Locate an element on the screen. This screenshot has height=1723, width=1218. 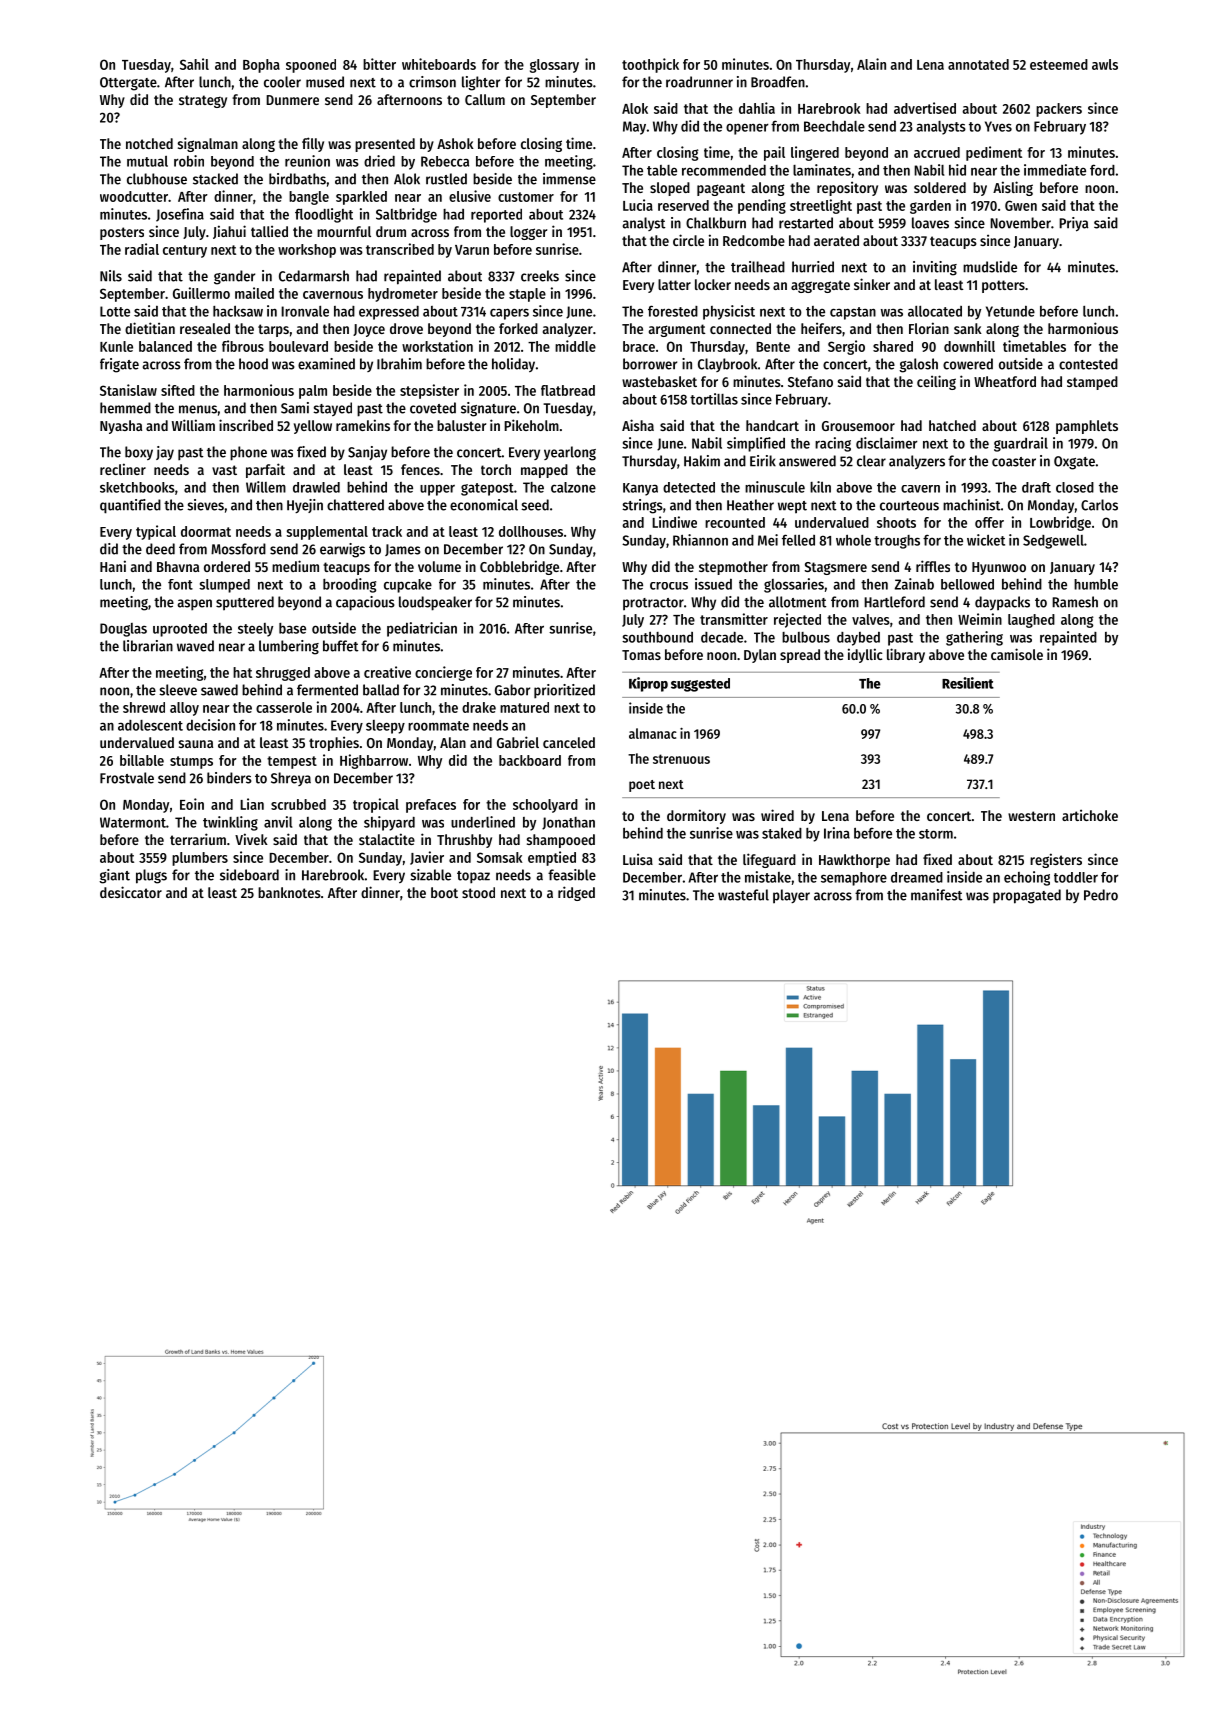
immediate is located at coordinates (1055, 170).
